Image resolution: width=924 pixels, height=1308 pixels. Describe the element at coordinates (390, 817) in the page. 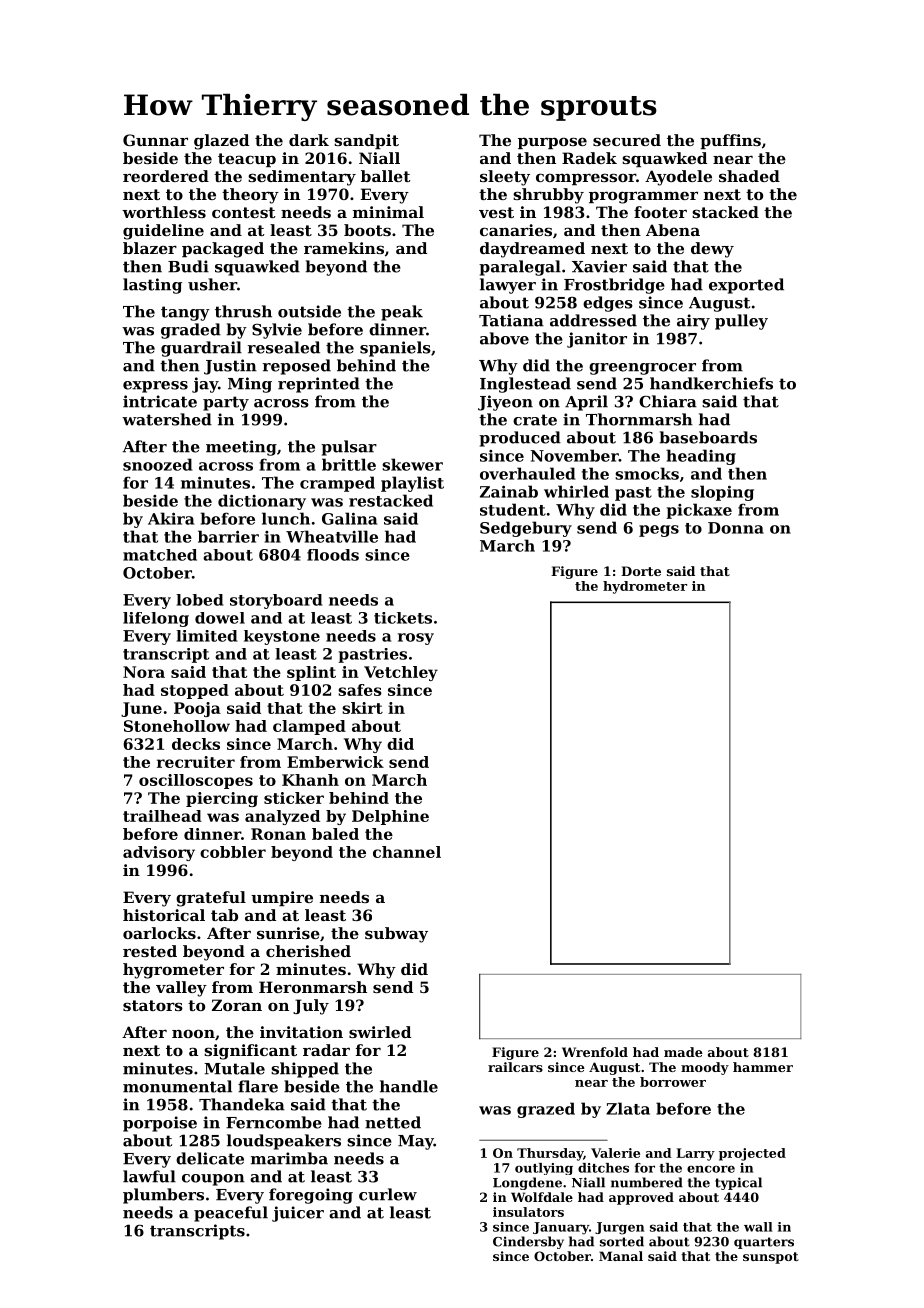

I see `Delphine` at that location.
